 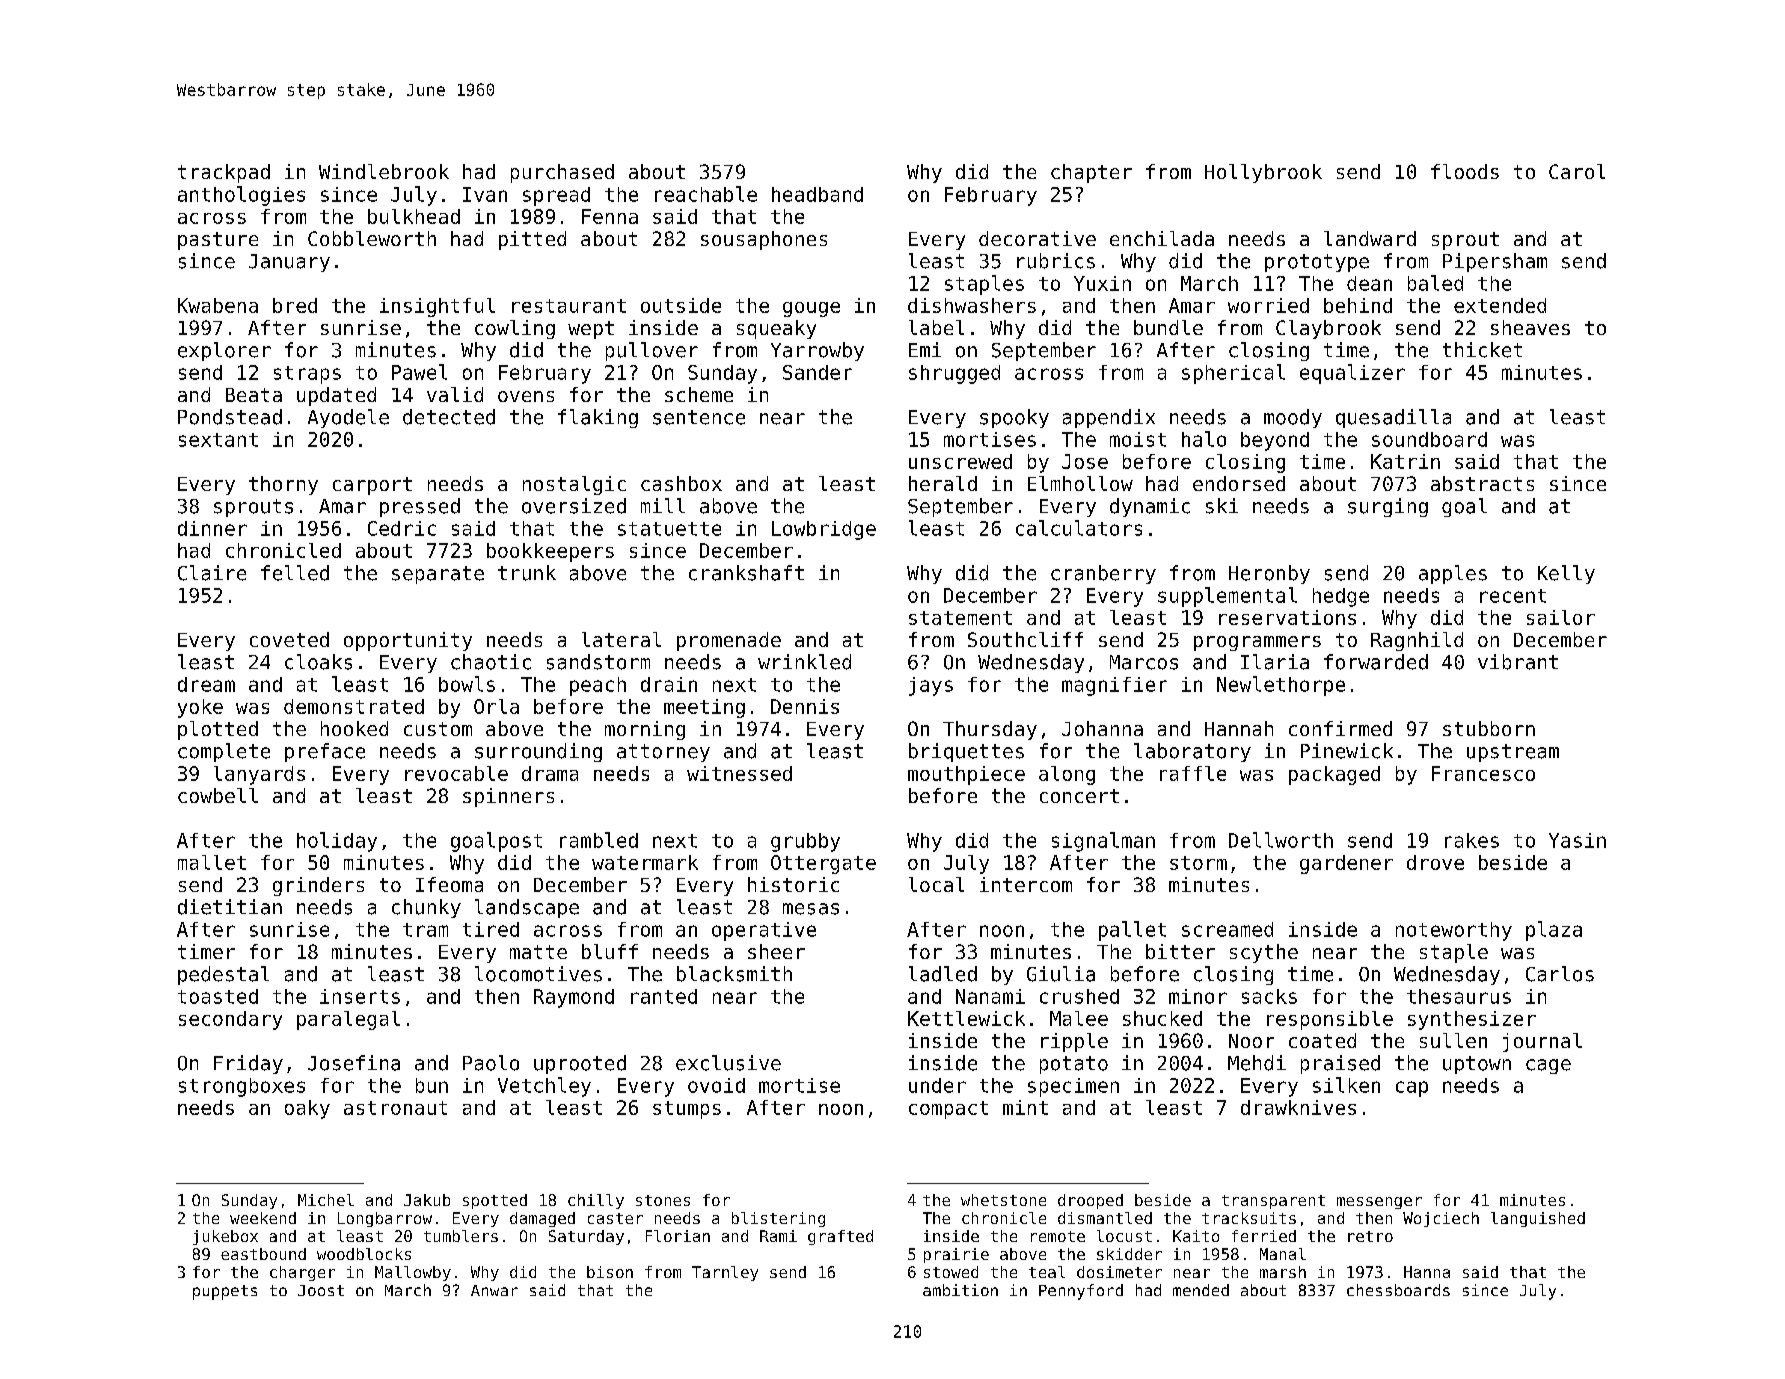 What do you see at coordinates (438, 729) in the image?
I see `custom` at bounding box center [438, 729].
